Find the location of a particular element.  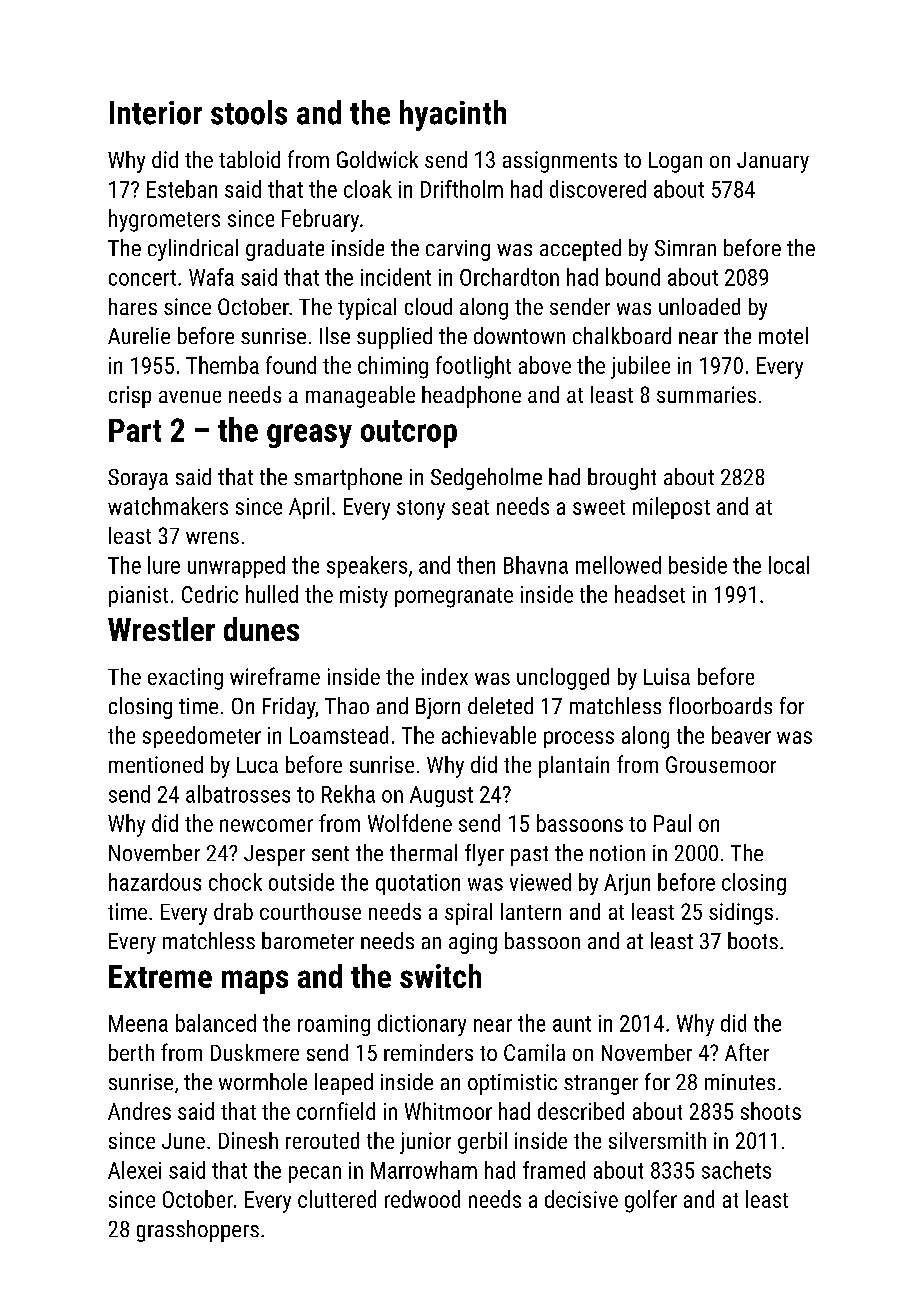

Paul is located at coordinates (672, 823).
